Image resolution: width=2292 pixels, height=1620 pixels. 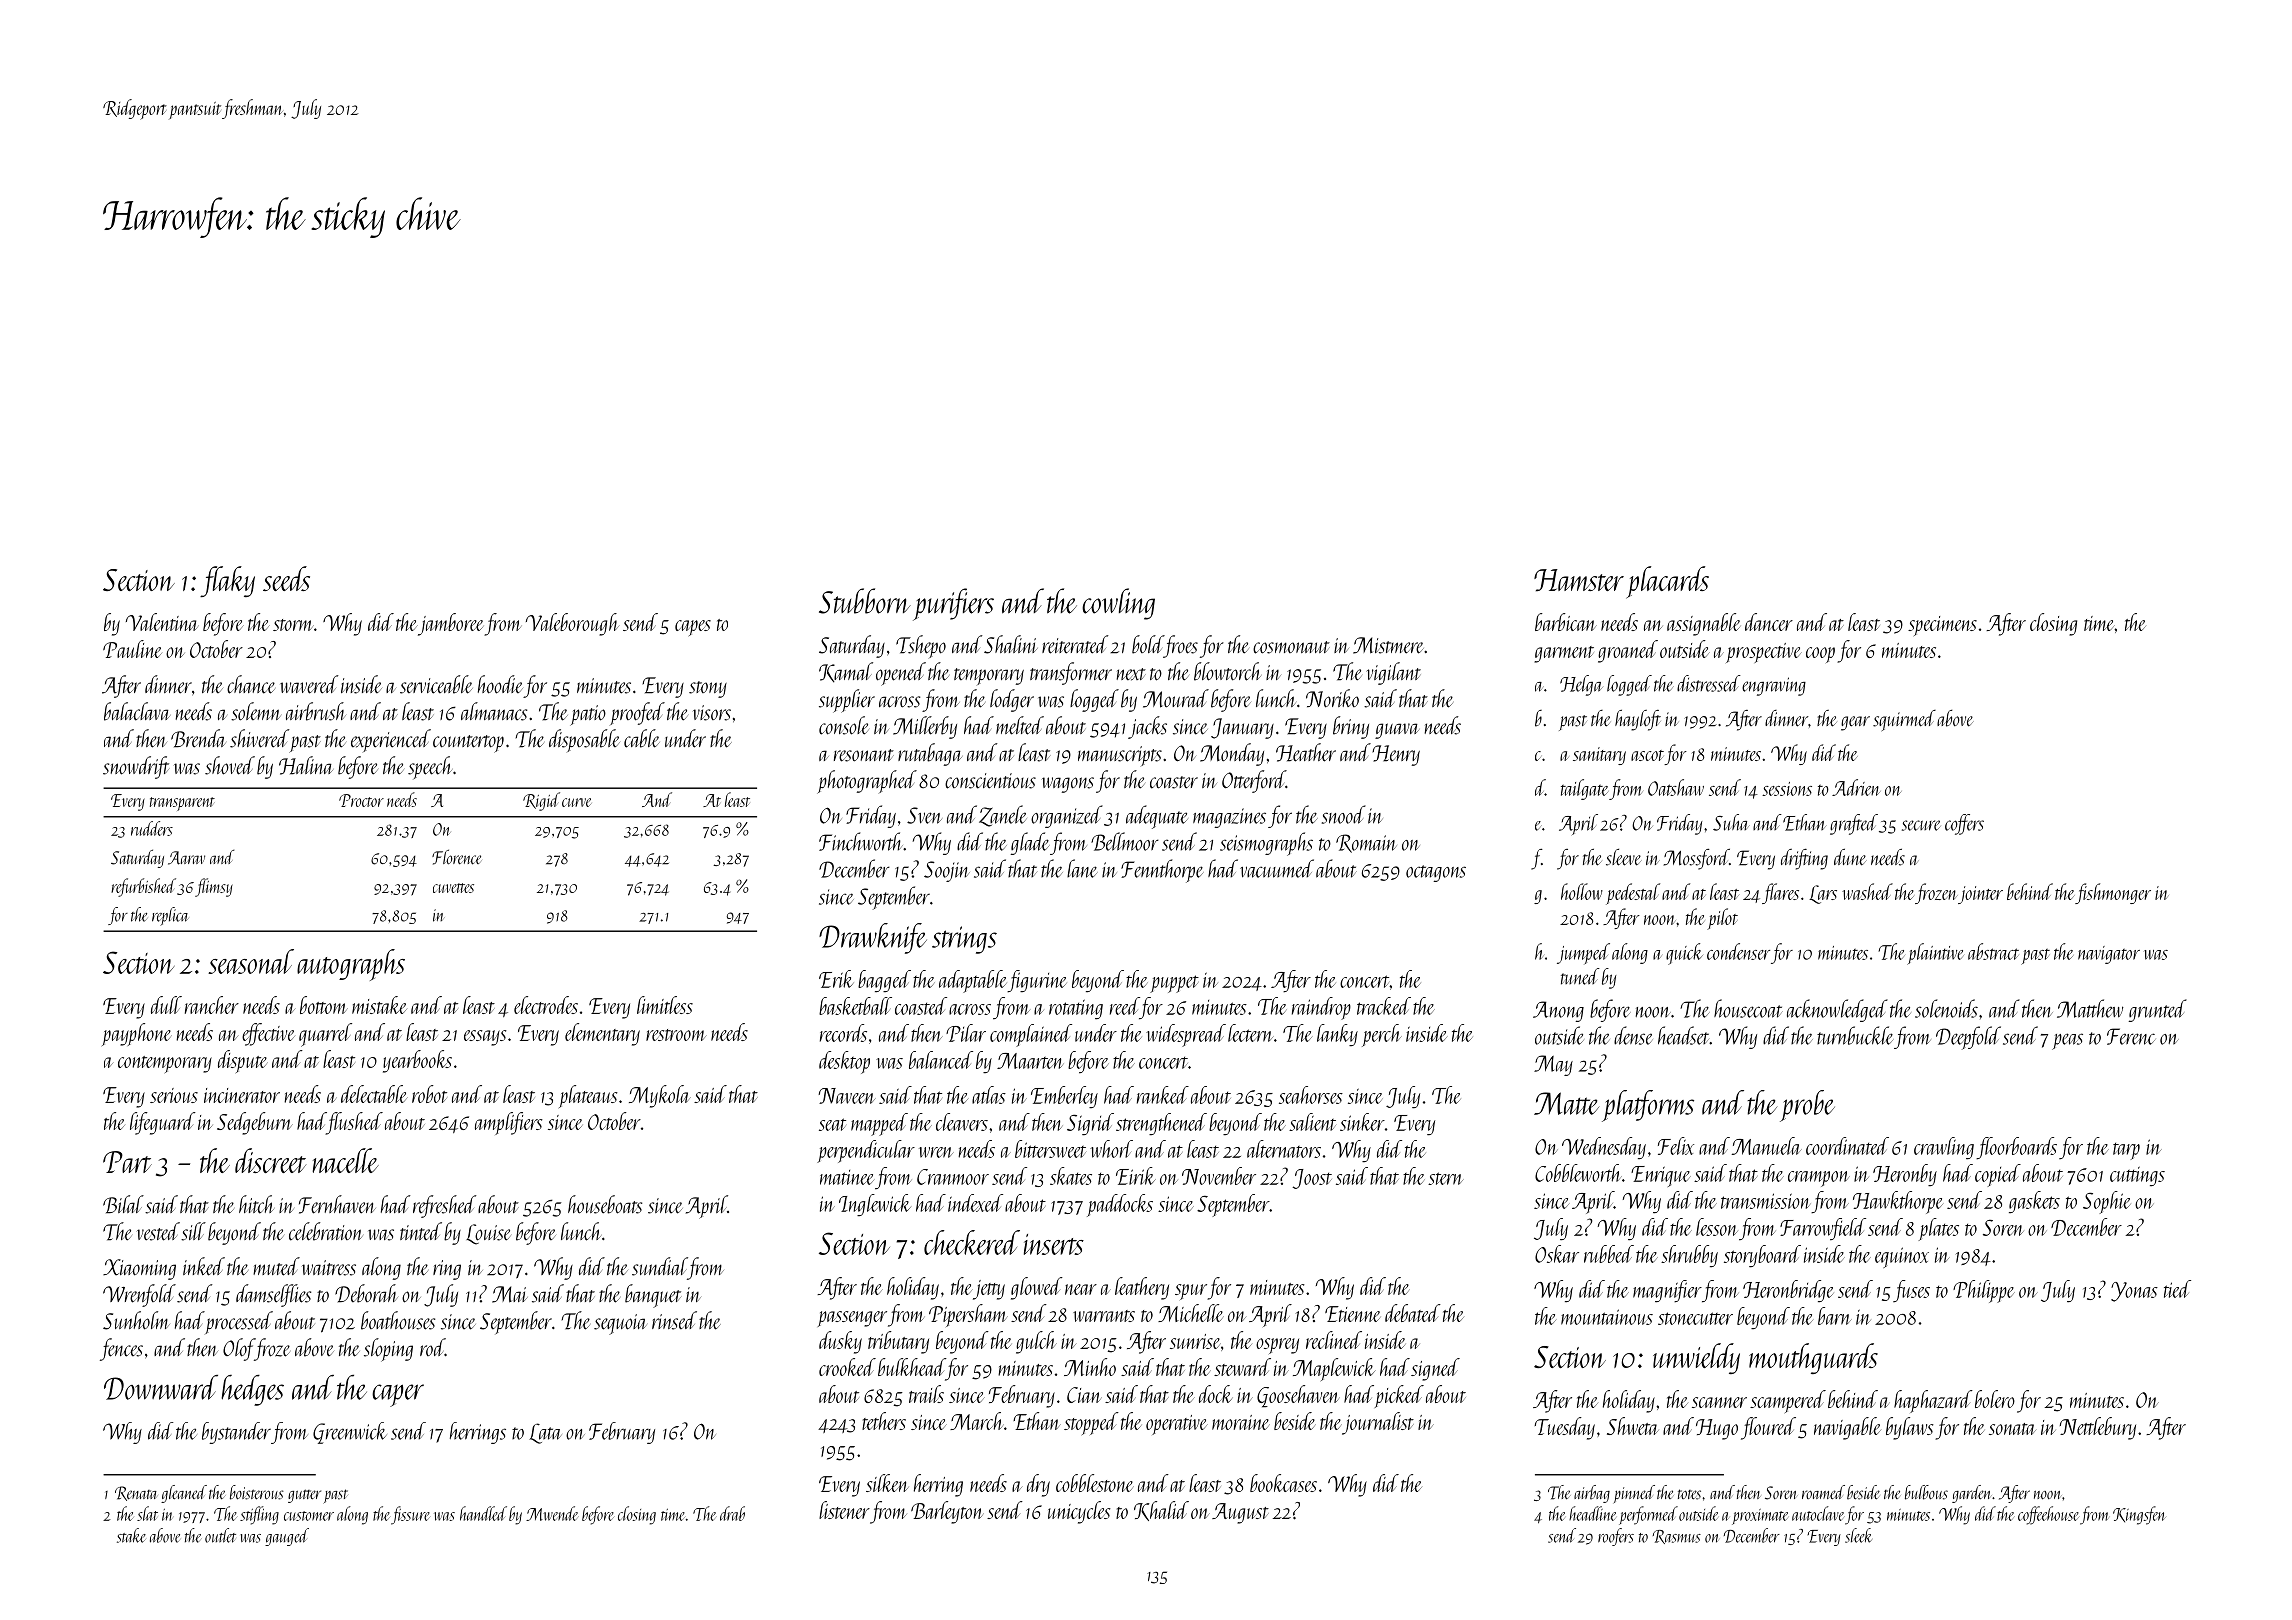 What do you see at coordinates (350, 1433) in the screenshot?
I see `Greenwick` at bounding box center [350, 1433].
